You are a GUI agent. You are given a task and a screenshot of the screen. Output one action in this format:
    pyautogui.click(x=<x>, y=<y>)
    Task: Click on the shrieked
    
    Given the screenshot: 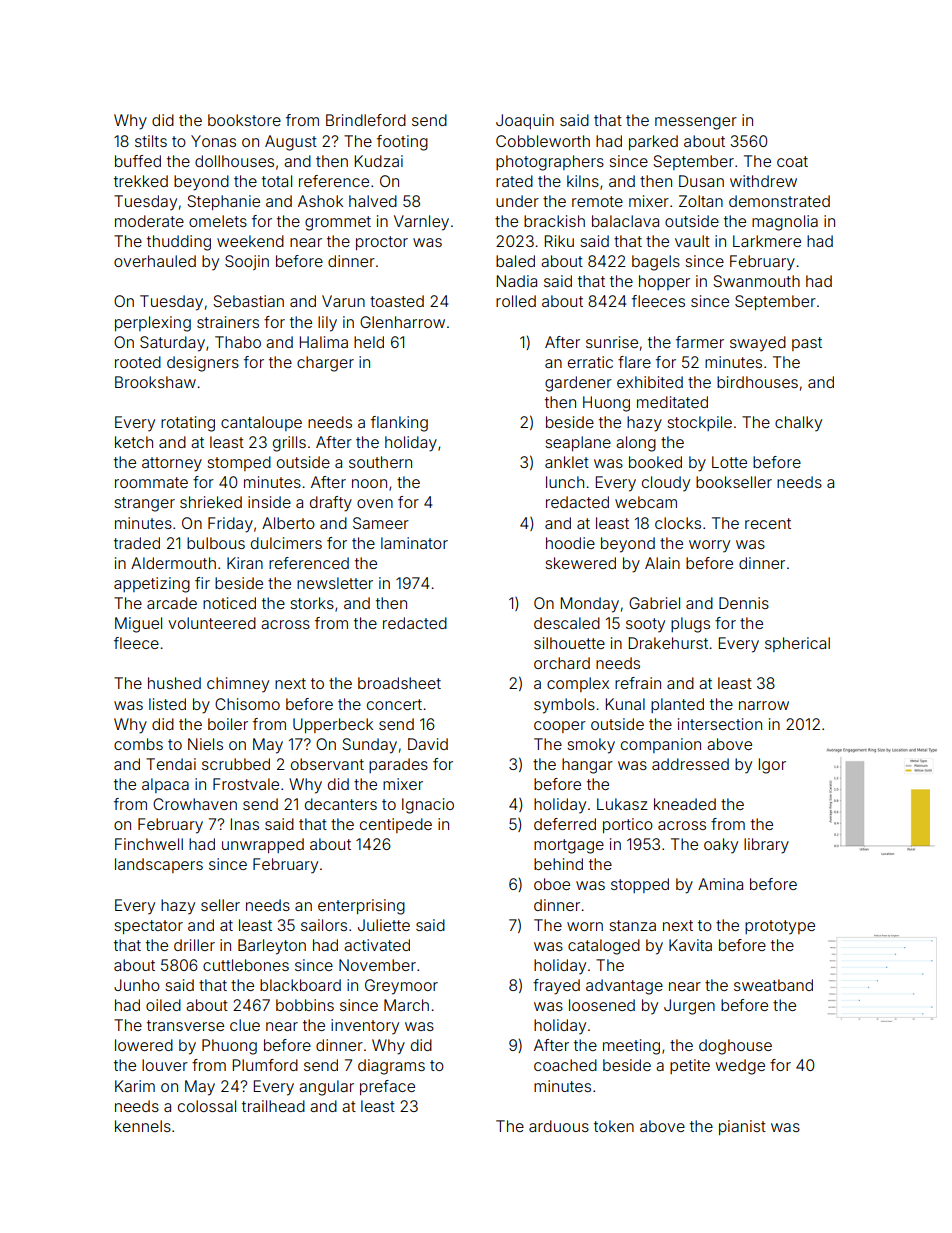 What is the action you would take?
    pyautogui.click(x=211, y=502)
